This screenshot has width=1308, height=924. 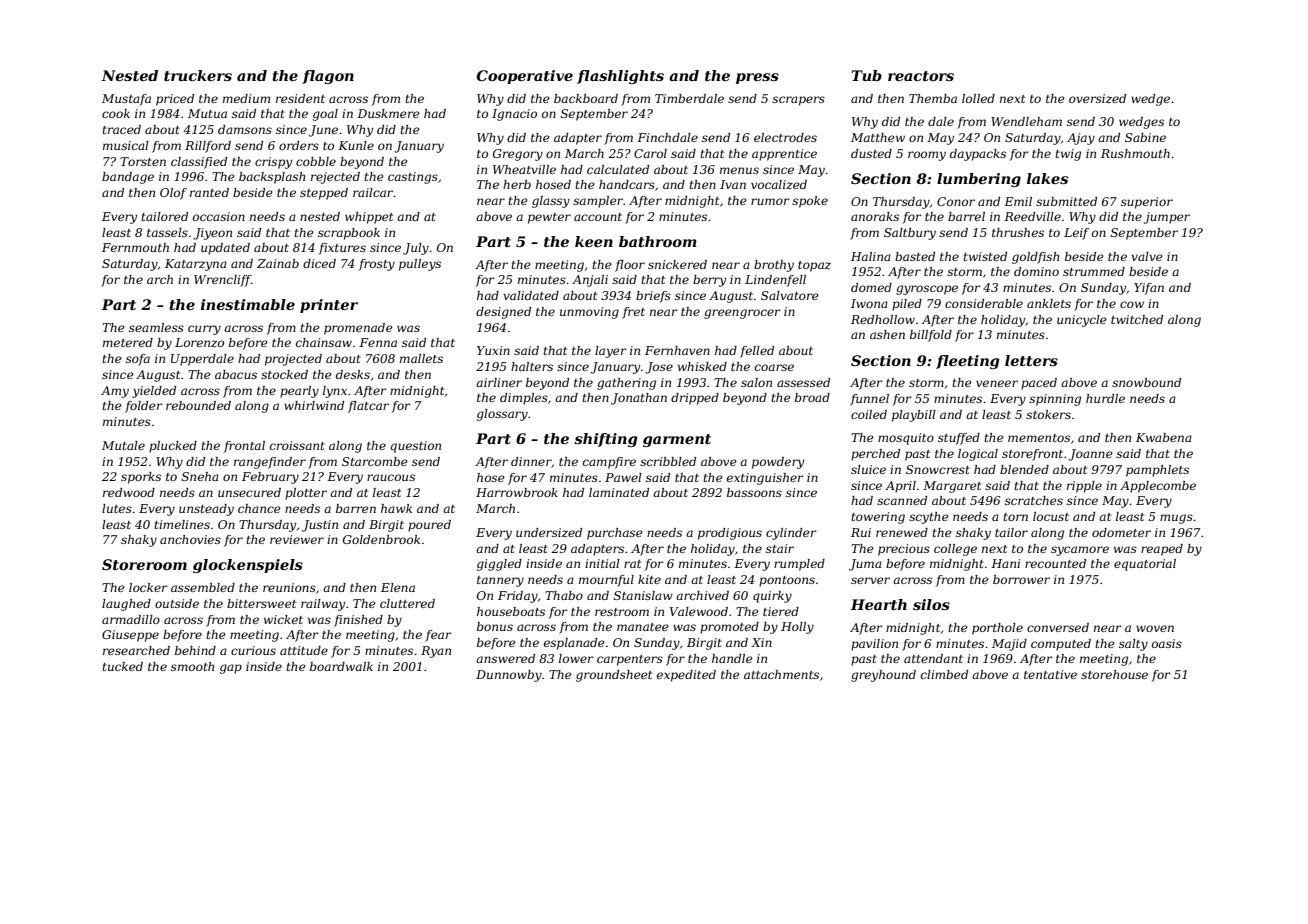 What do you see at coordinates (929, 518) in the screenshot?
I see `scythe` at bounding box center [929, 518].
